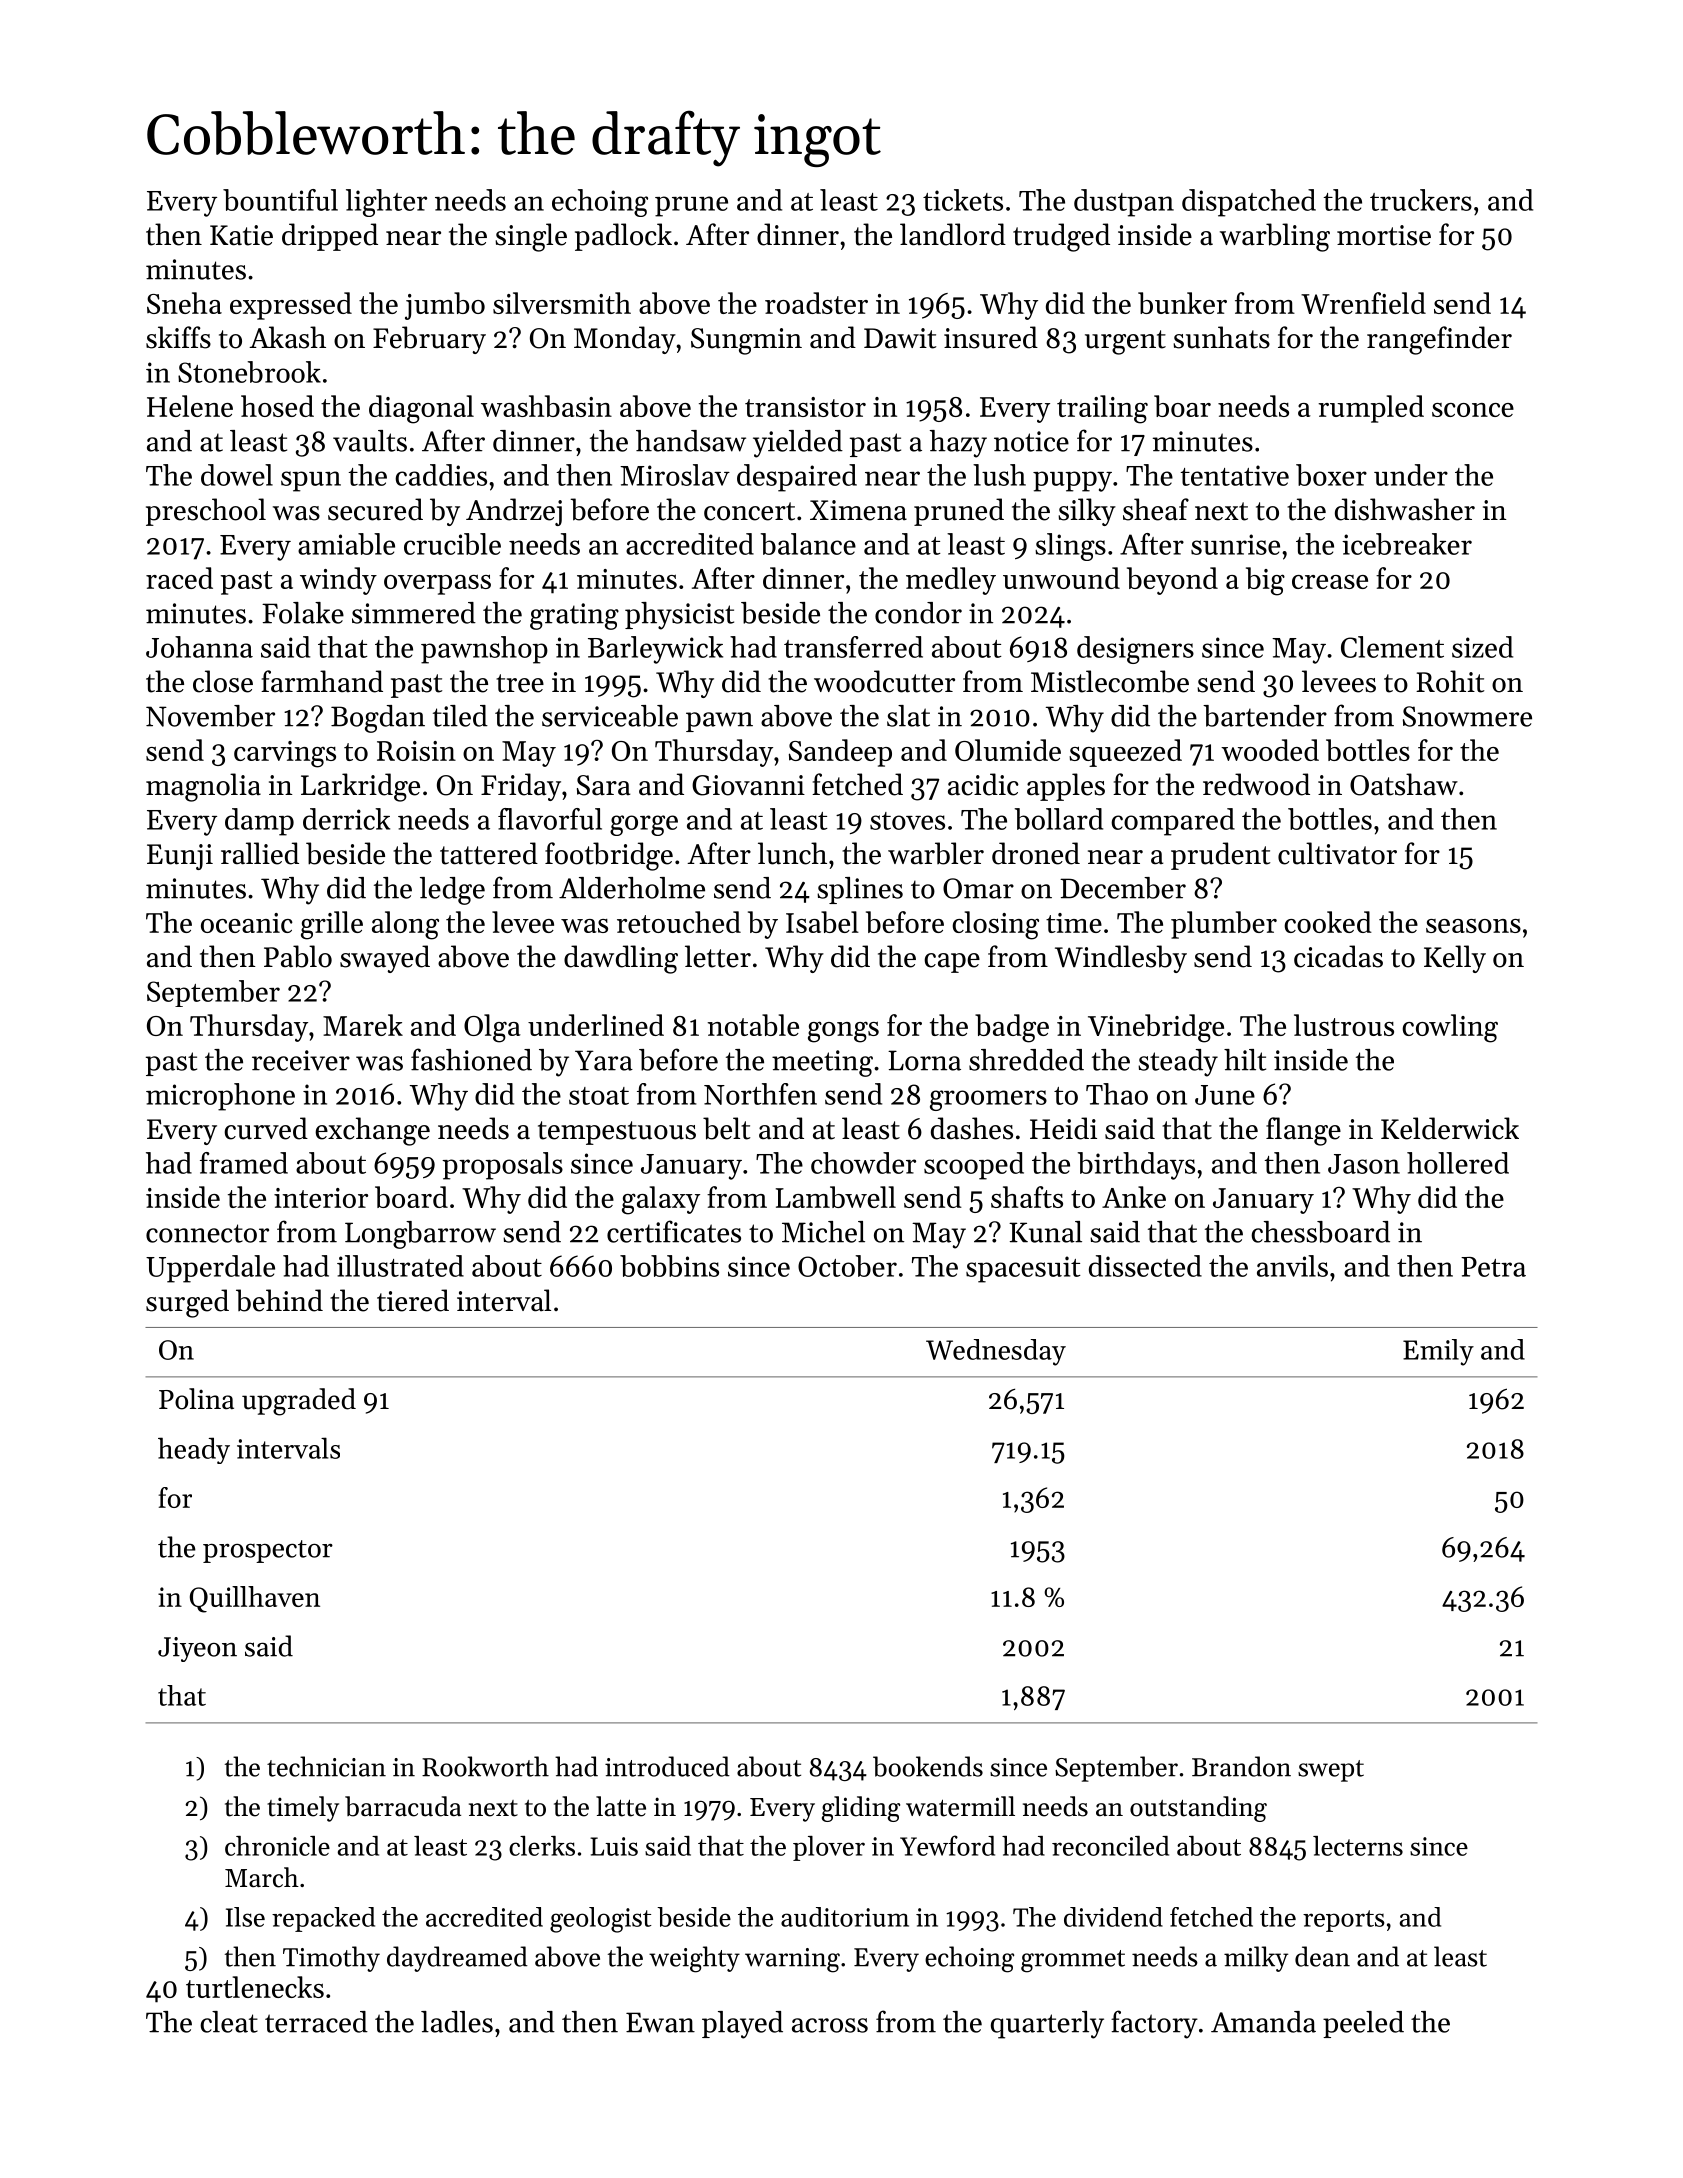 The image size is (1683, 2178). What do you see at coordinates (623, 237) in the screenshot?
I see `padlock` at bounding box center [623, 237].
